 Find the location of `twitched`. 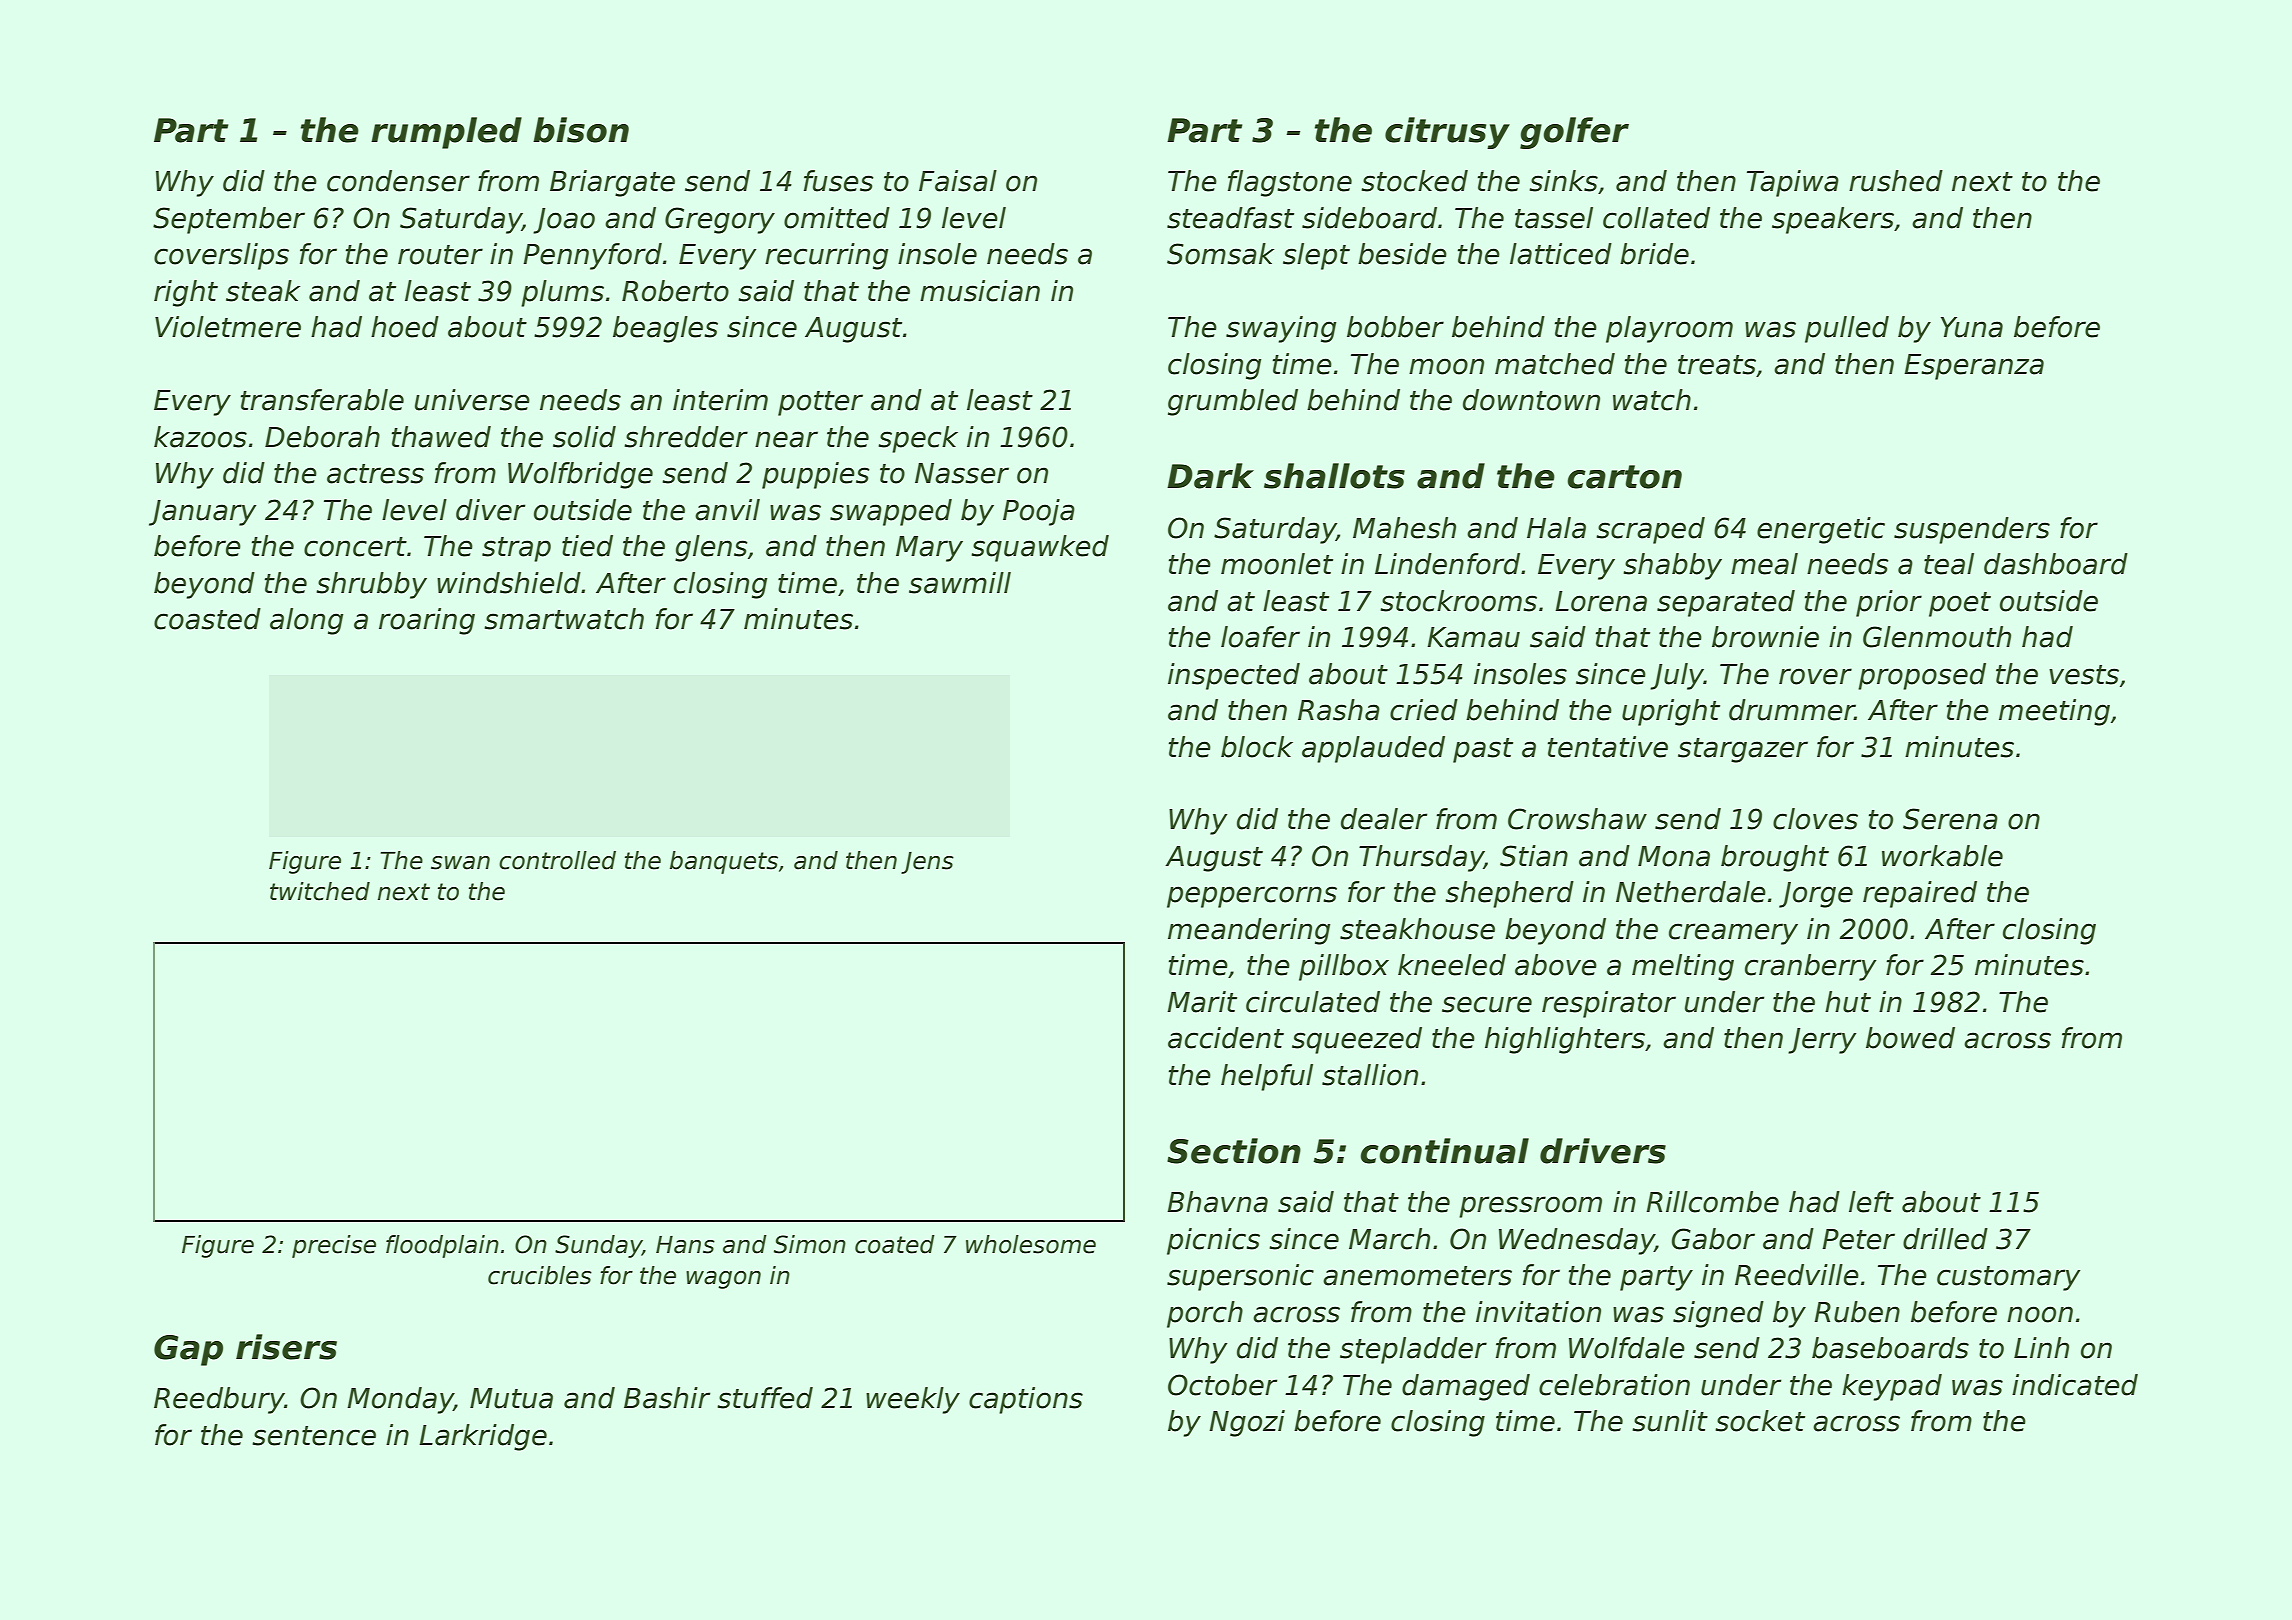

twitched is located at coordinates (320, 891).
